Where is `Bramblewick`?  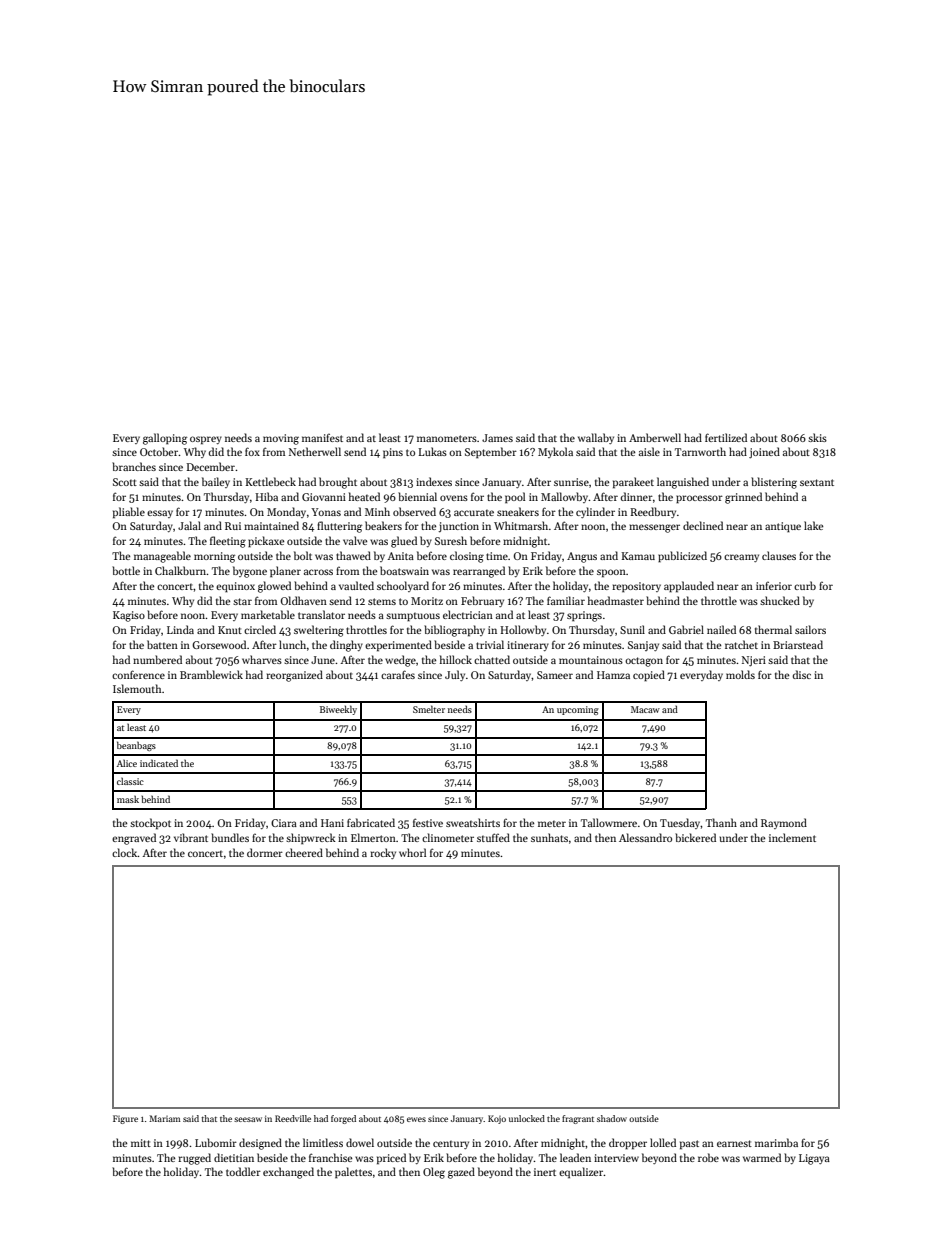 Bramblewick is located at coordinates (211, 674).
